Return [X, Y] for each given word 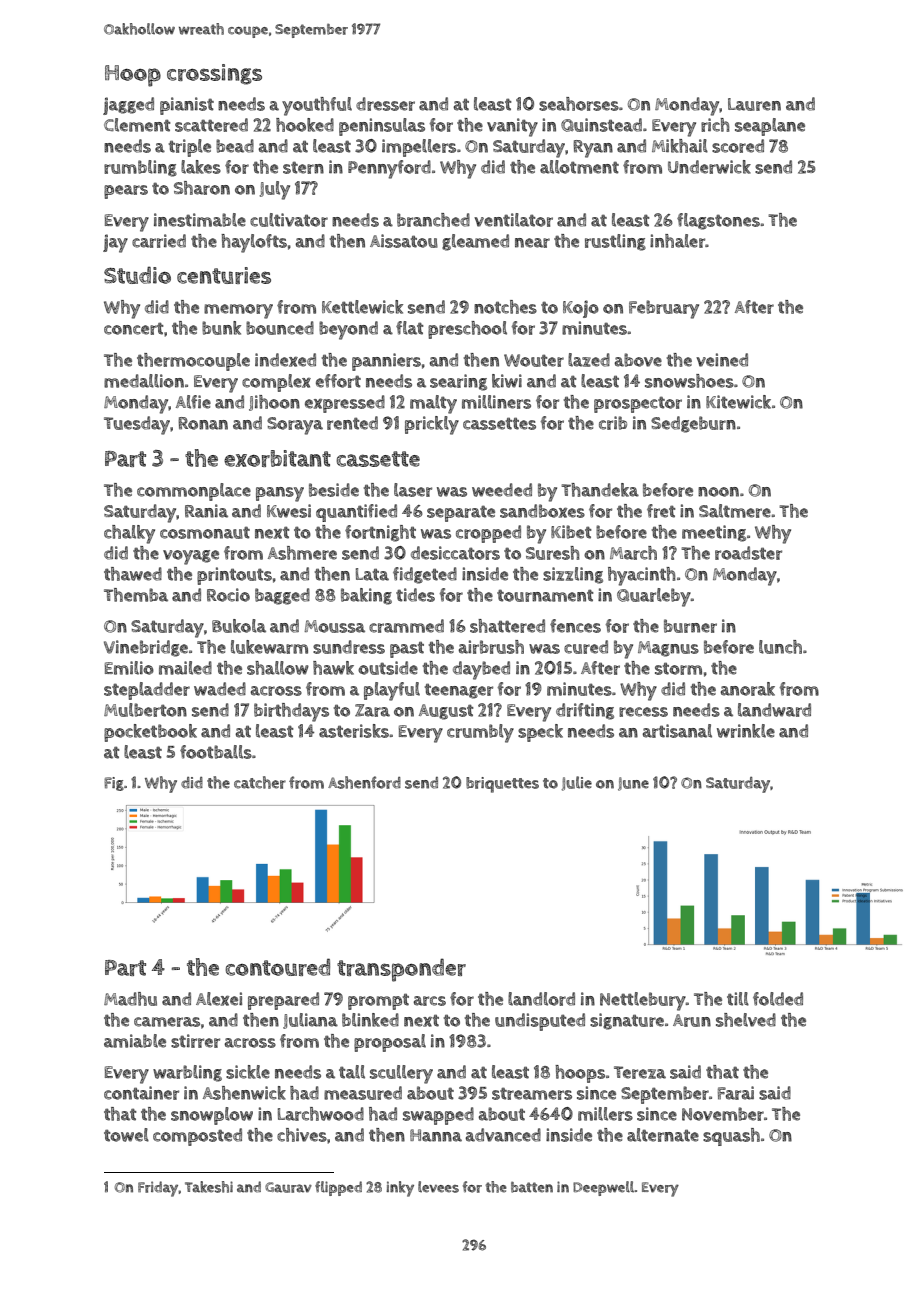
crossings [214, 74]
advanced [503, 1135]
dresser [385, 104]
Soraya [295, 426]
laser [413, 490]
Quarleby [654, 597]
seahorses [579, 104]
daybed [481, 670]
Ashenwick [244, 1093]
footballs [216, 752]
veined [722, 360]
